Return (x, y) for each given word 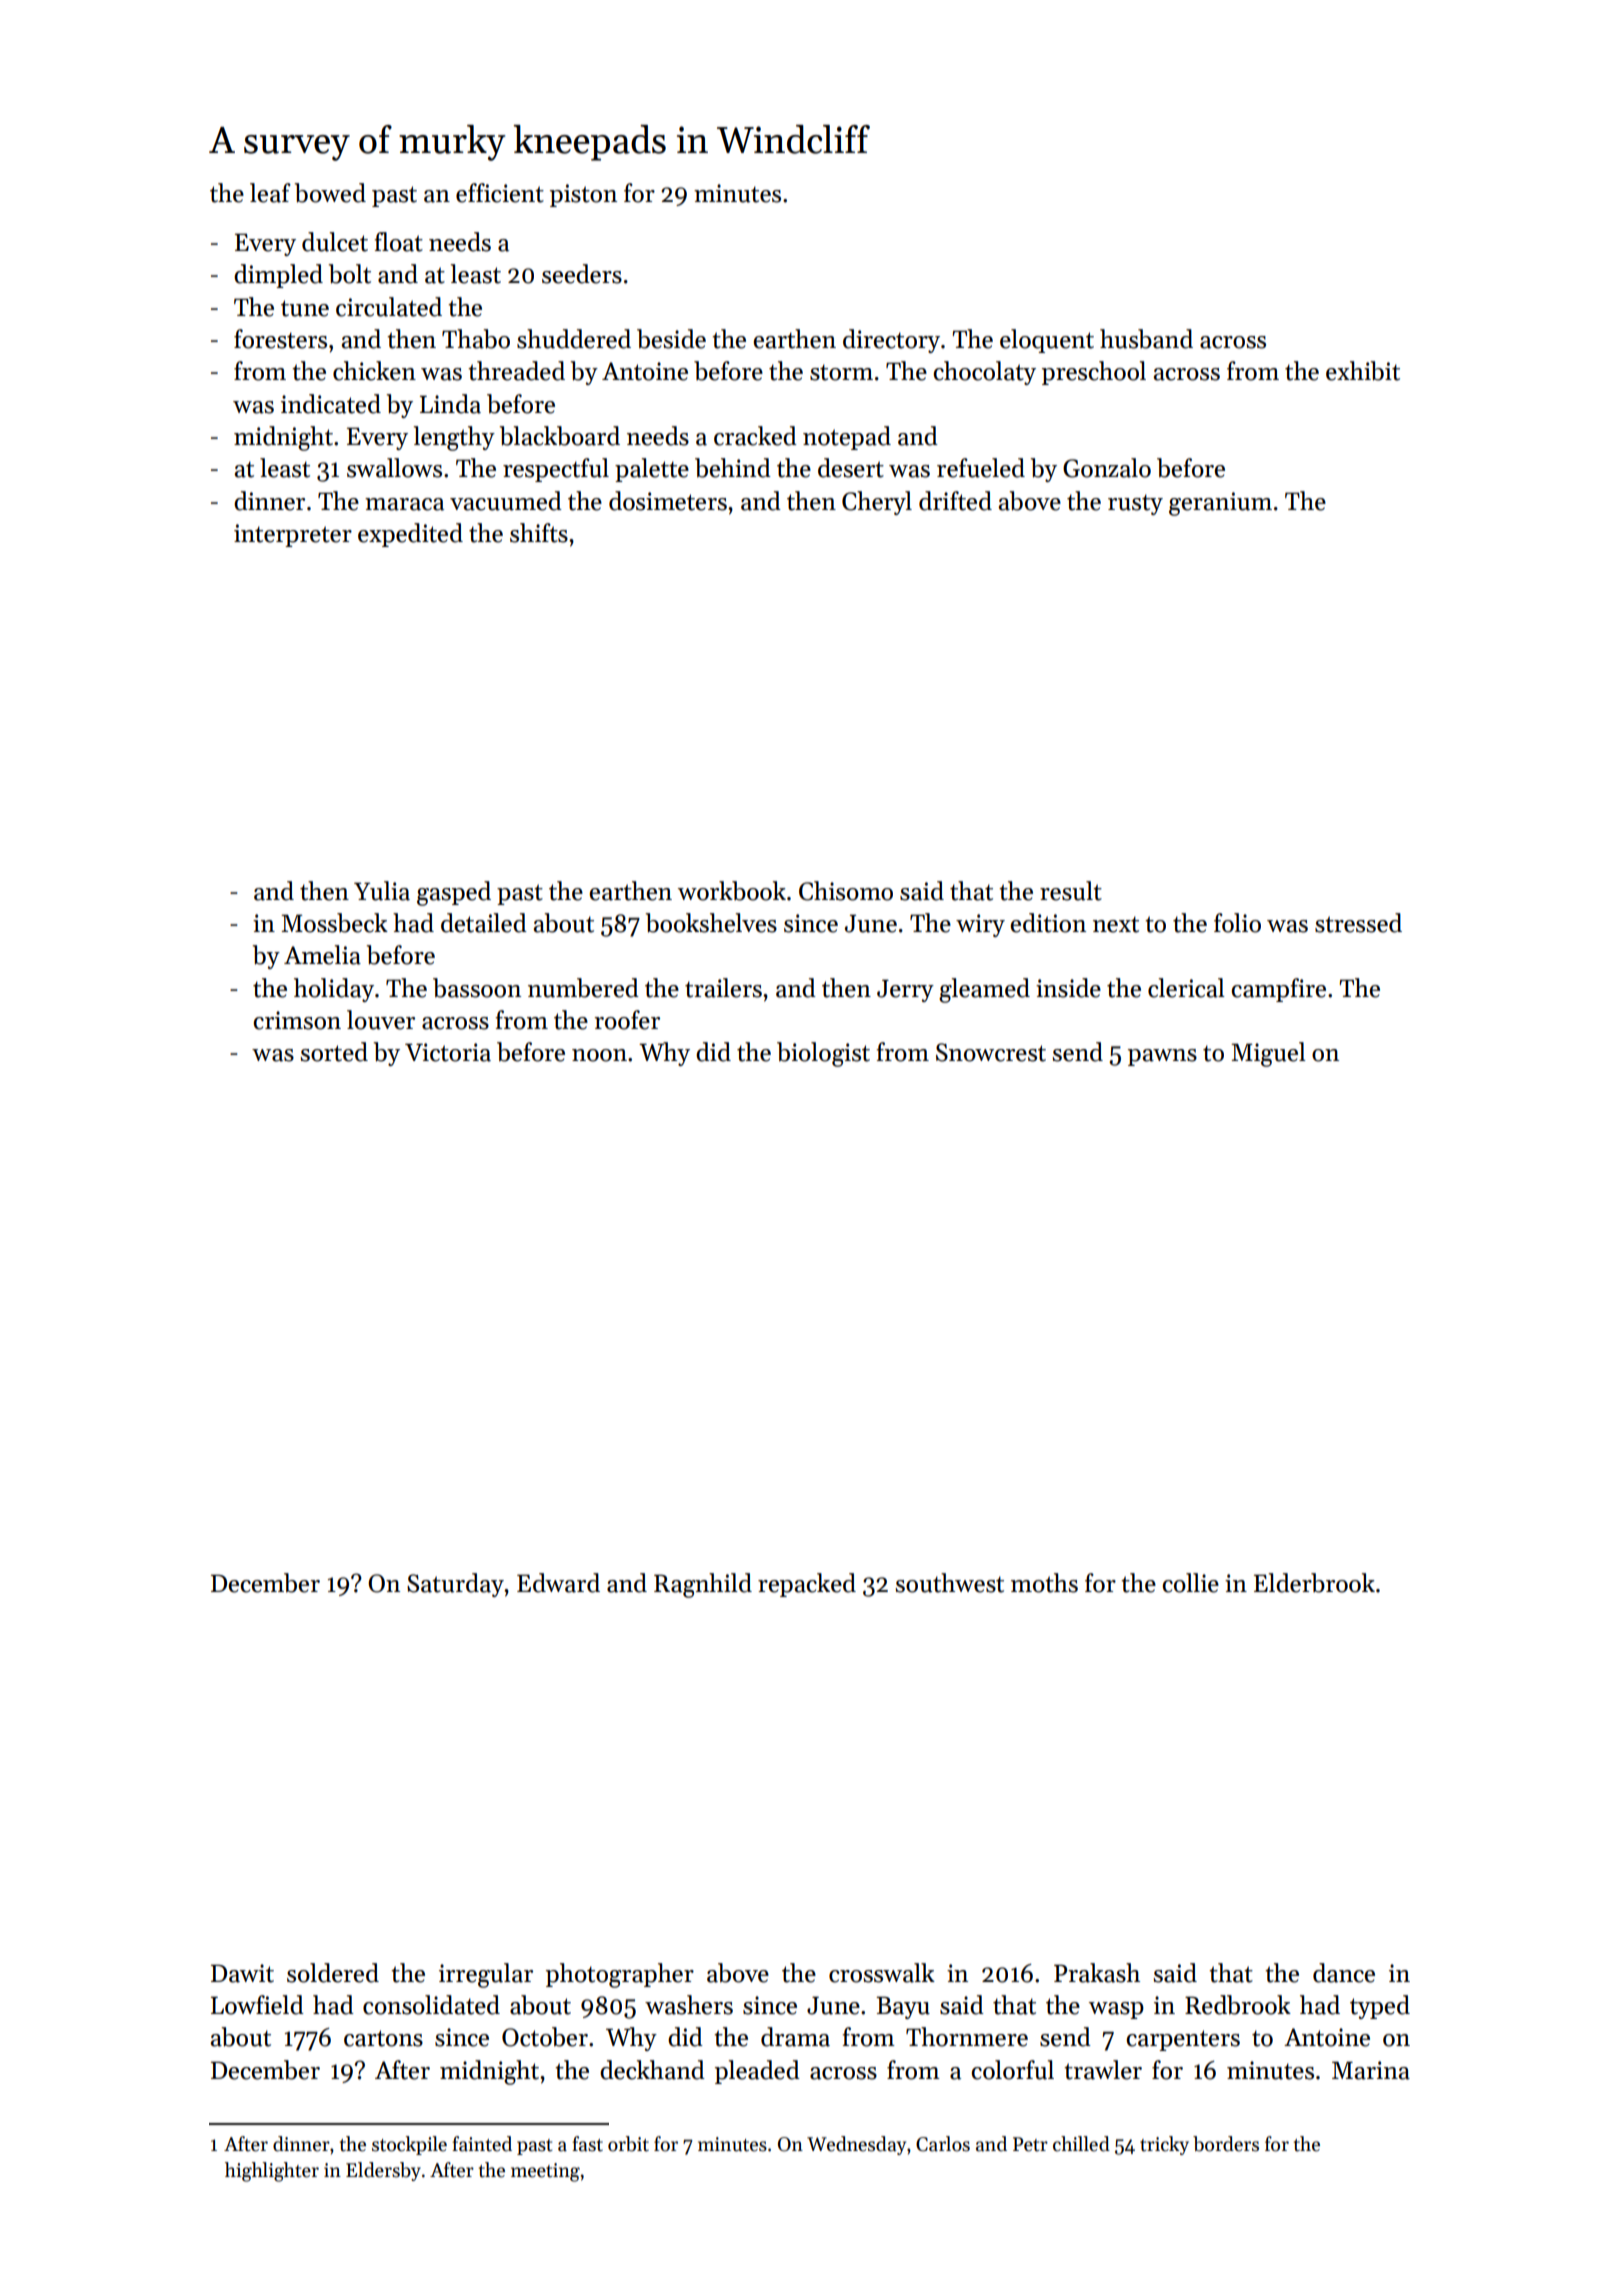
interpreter (293, 535)
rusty (1135, 504)
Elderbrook (1314, 1583)
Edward (558, 1583)
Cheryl (877, 503)
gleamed (984, 990)
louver (381, 1020)
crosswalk (882, 1973)
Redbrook (1238, 2005)
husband (1146, 339)
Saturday (455, 1585)
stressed (1358, 923)
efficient (500, 193)
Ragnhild (703, 1585)
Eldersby (383, 2171)
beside (671, 339)
